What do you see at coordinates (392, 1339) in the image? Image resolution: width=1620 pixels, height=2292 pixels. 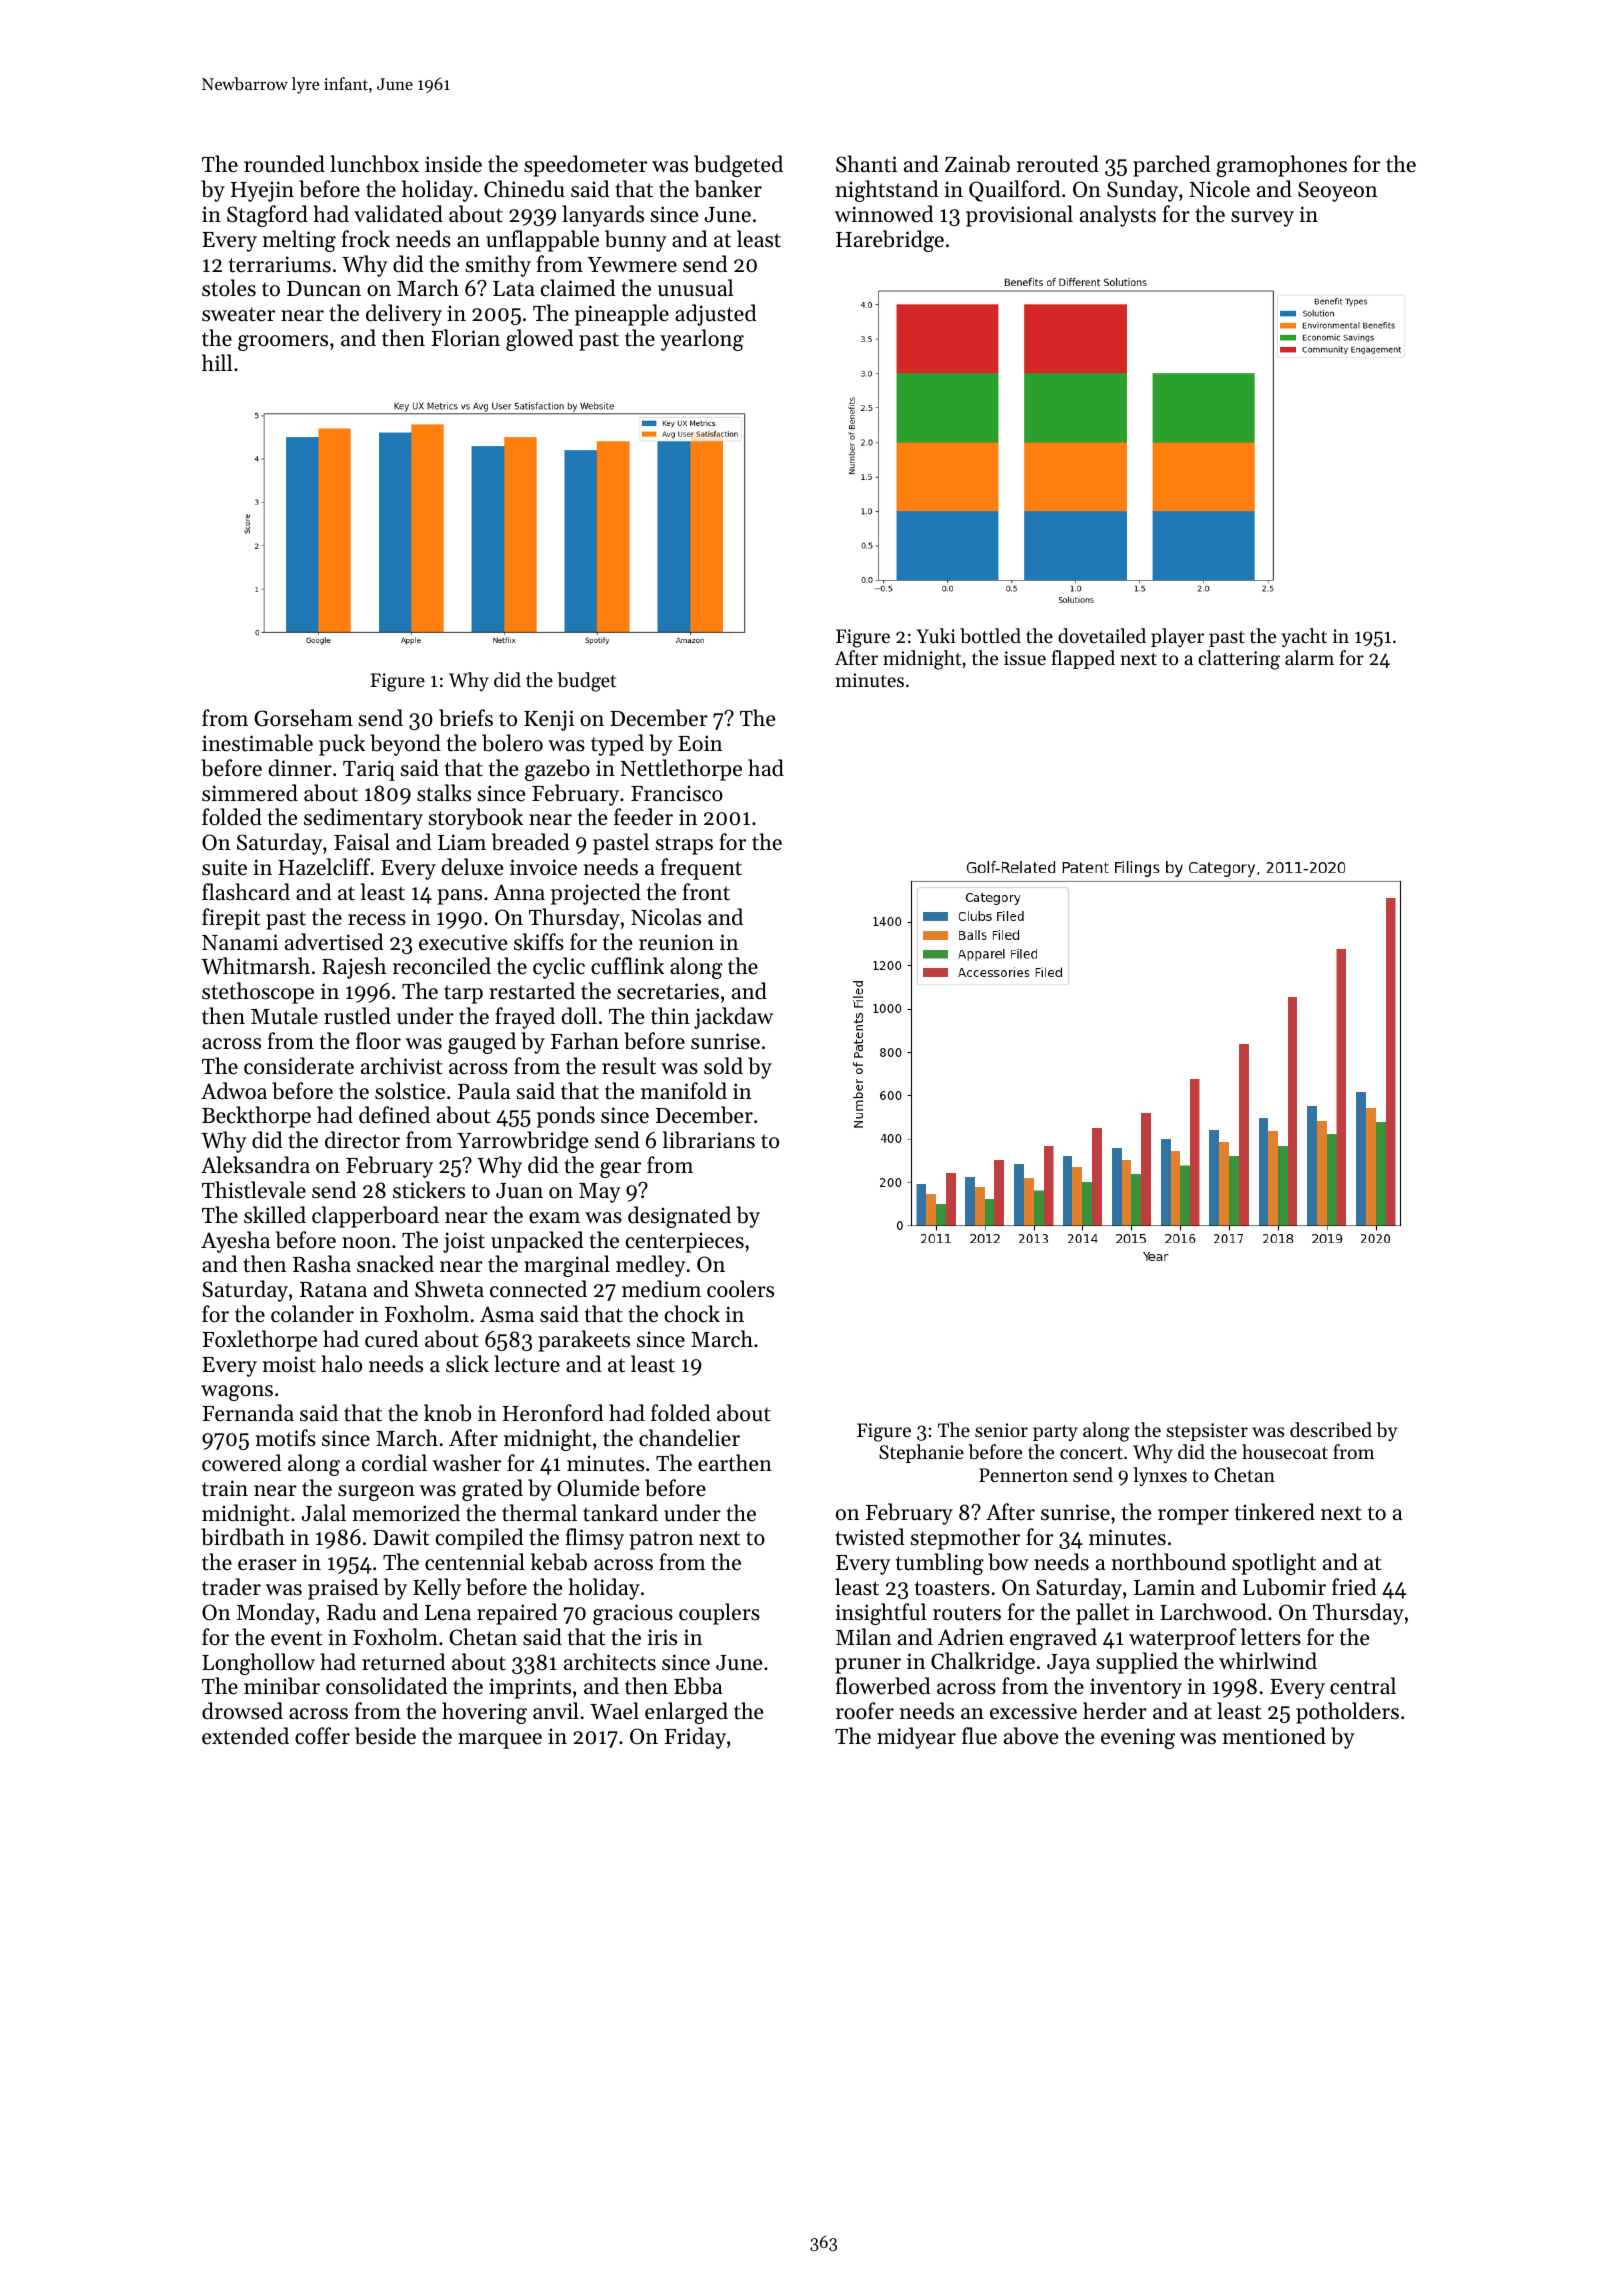 I see `cured` at bounding box center [392, 1339].
